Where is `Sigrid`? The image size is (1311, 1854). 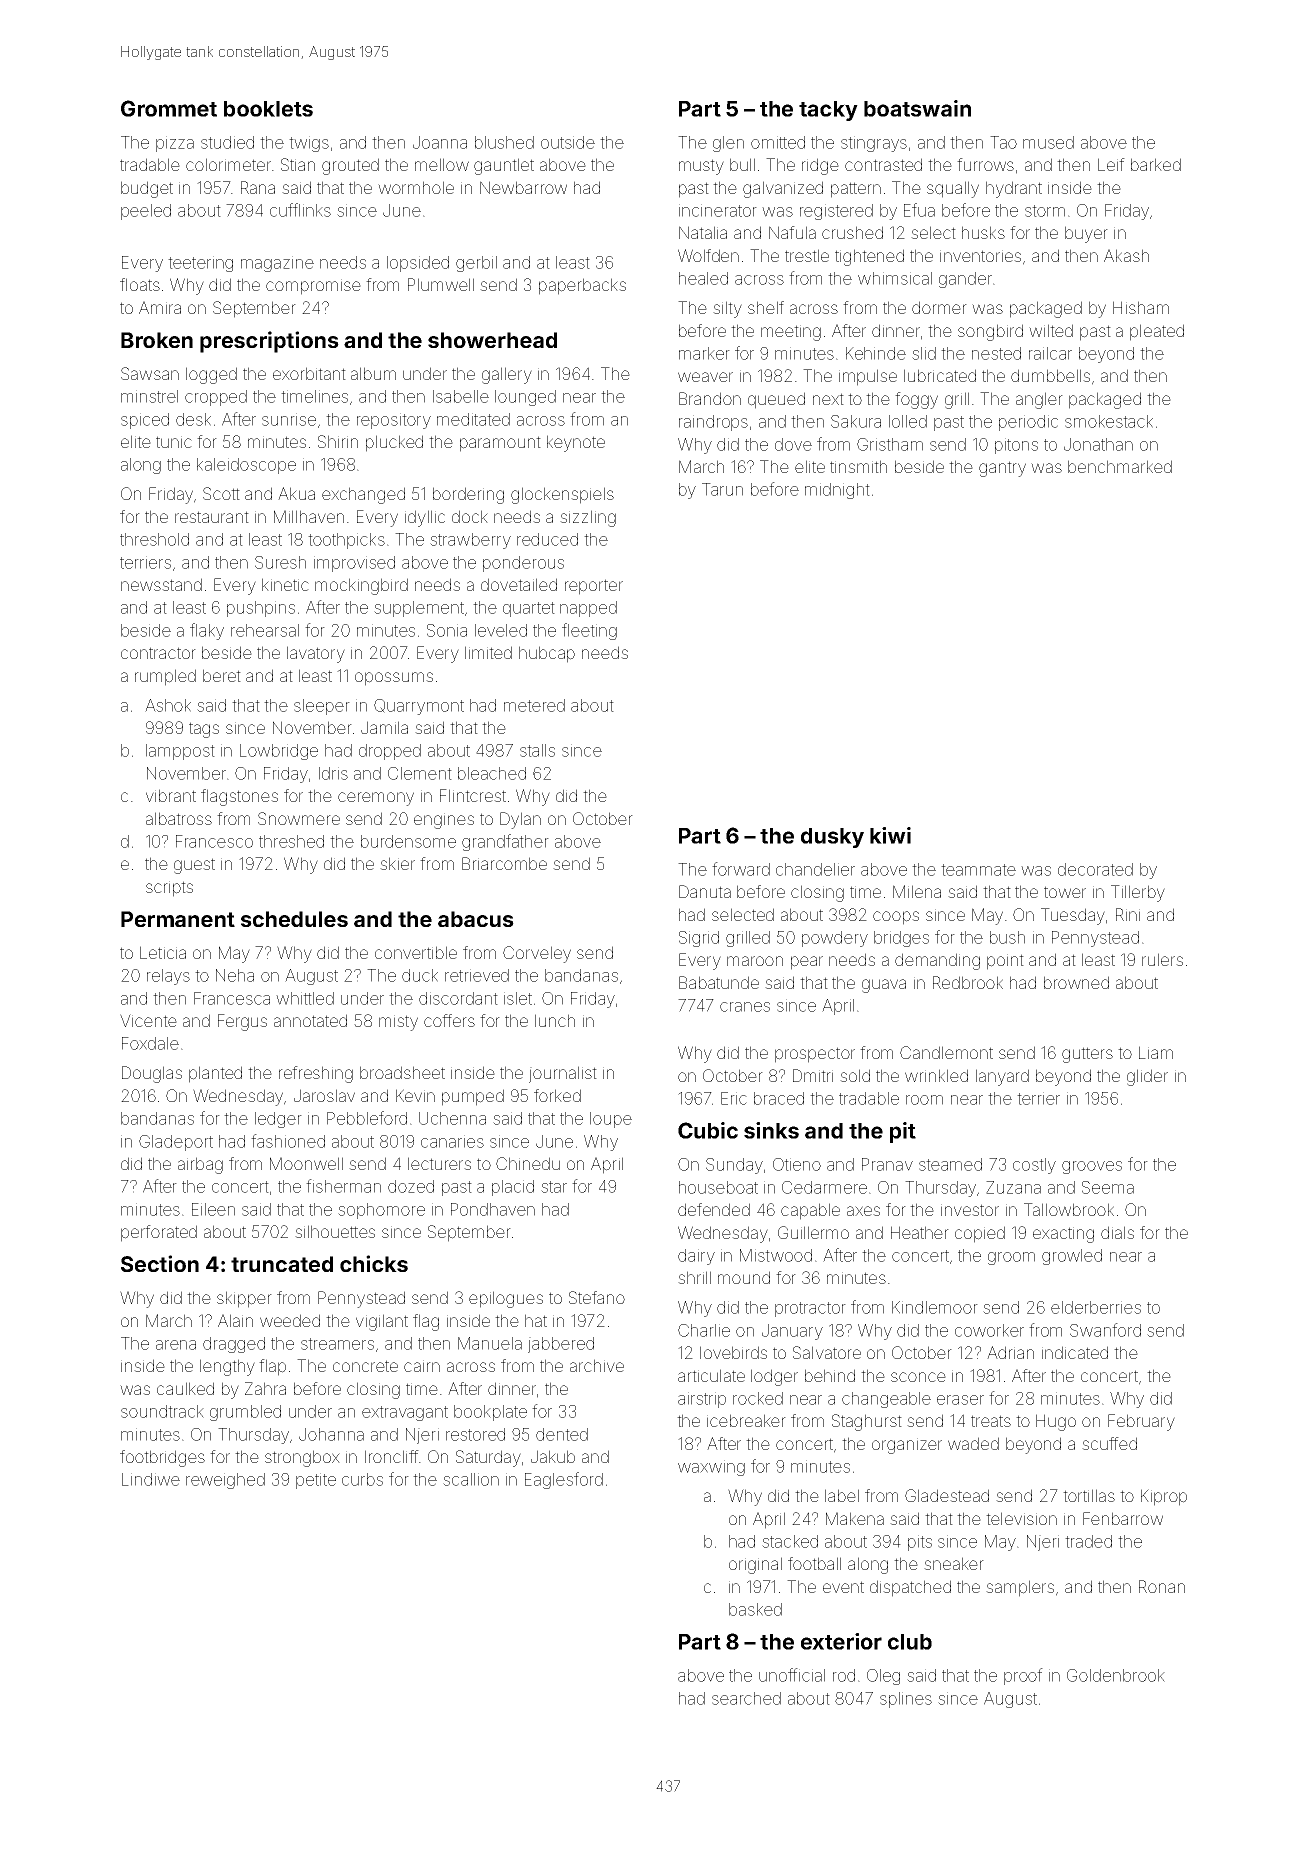
Sigrid is located at coordinates (699, 939).
